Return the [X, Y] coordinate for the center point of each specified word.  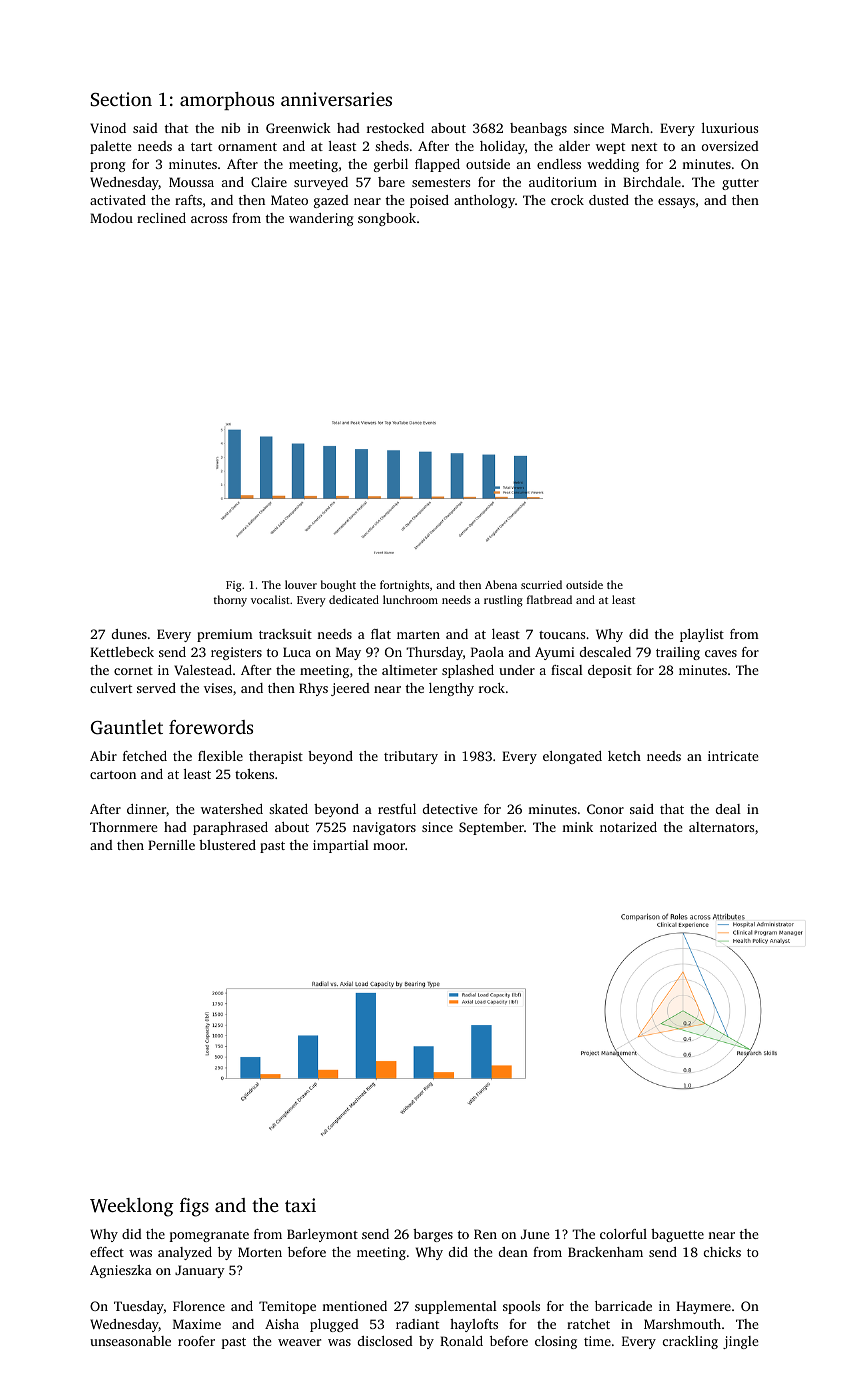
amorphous [227, 101]
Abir [103, 756]
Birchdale [652, 182]
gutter [740, 184]
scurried [541, 584]
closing [556, 1342]
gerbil [391, 165]
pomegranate [209, 1236]
